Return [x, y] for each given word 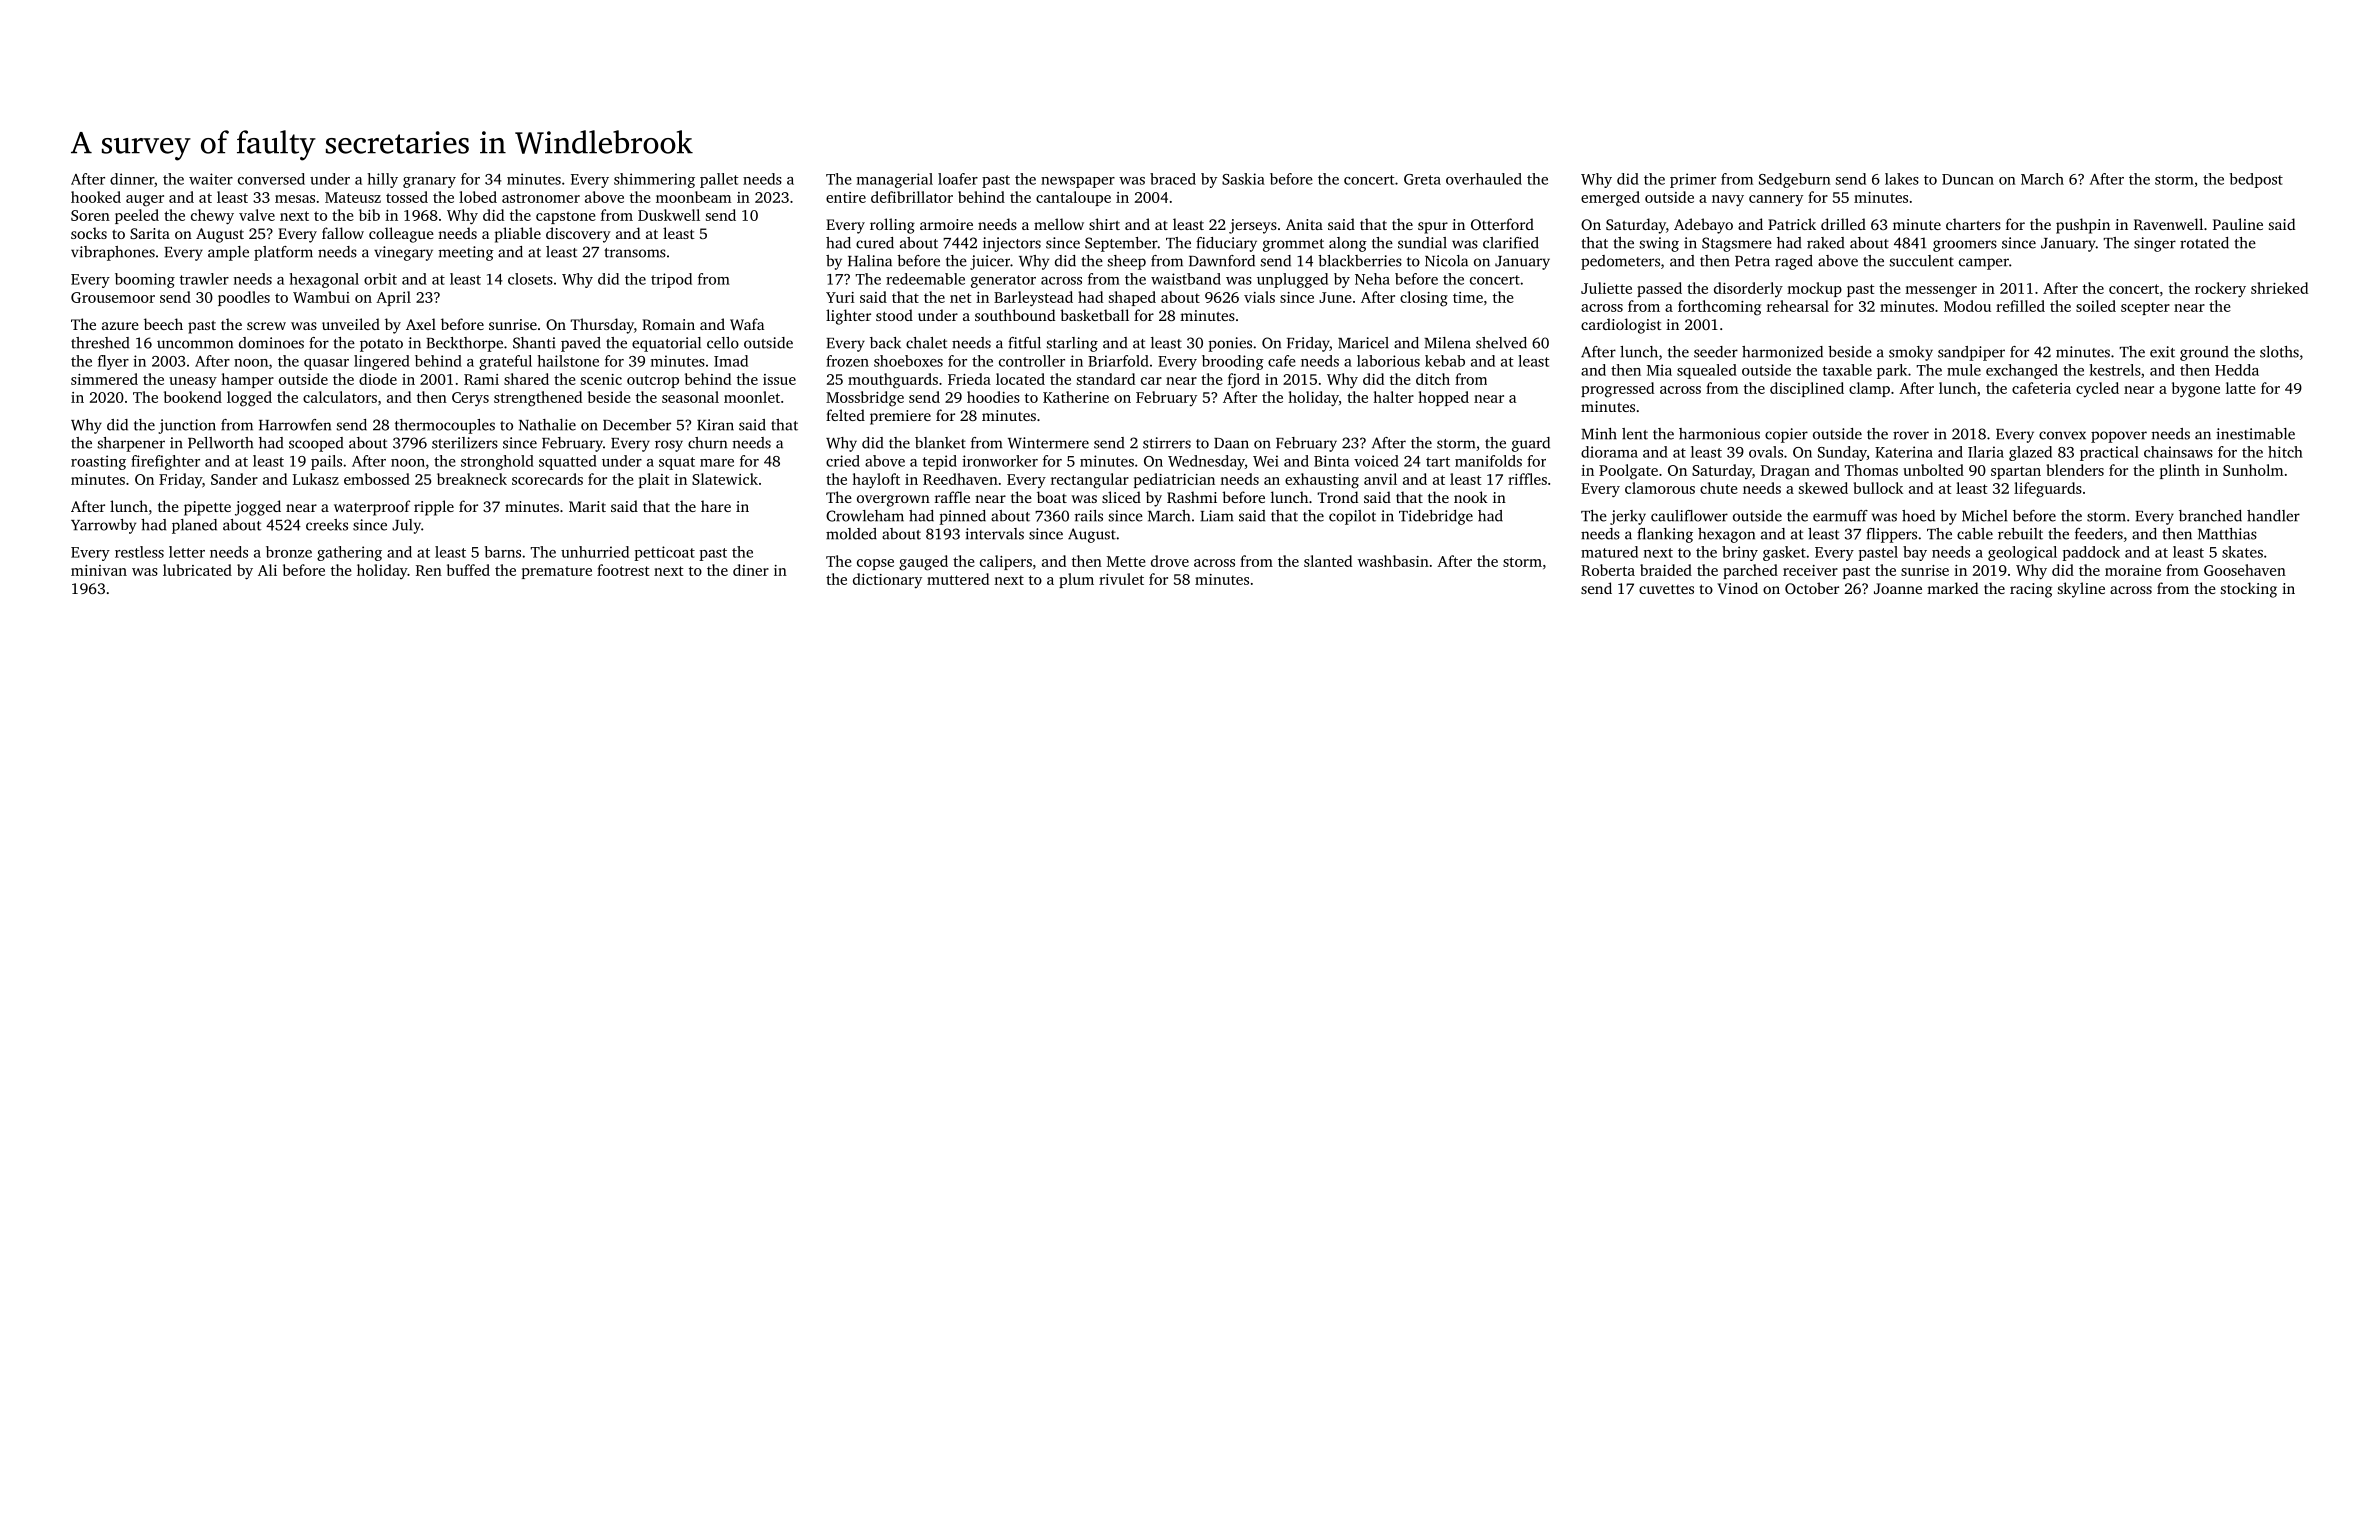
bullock [1878, 488]
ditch [1433, 379]
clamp [1869, 389]
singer [2155, 244]
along [1348, 244]
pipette [207, 508]
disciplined [1807, 389]
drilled [1843, 224]
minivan [99, 570]
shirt [1104, 224]
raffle [952, 497]
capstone [566, 217]
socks [89, 233]
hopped [1443, 398]
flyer [113, 362]
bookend [193, 397]
